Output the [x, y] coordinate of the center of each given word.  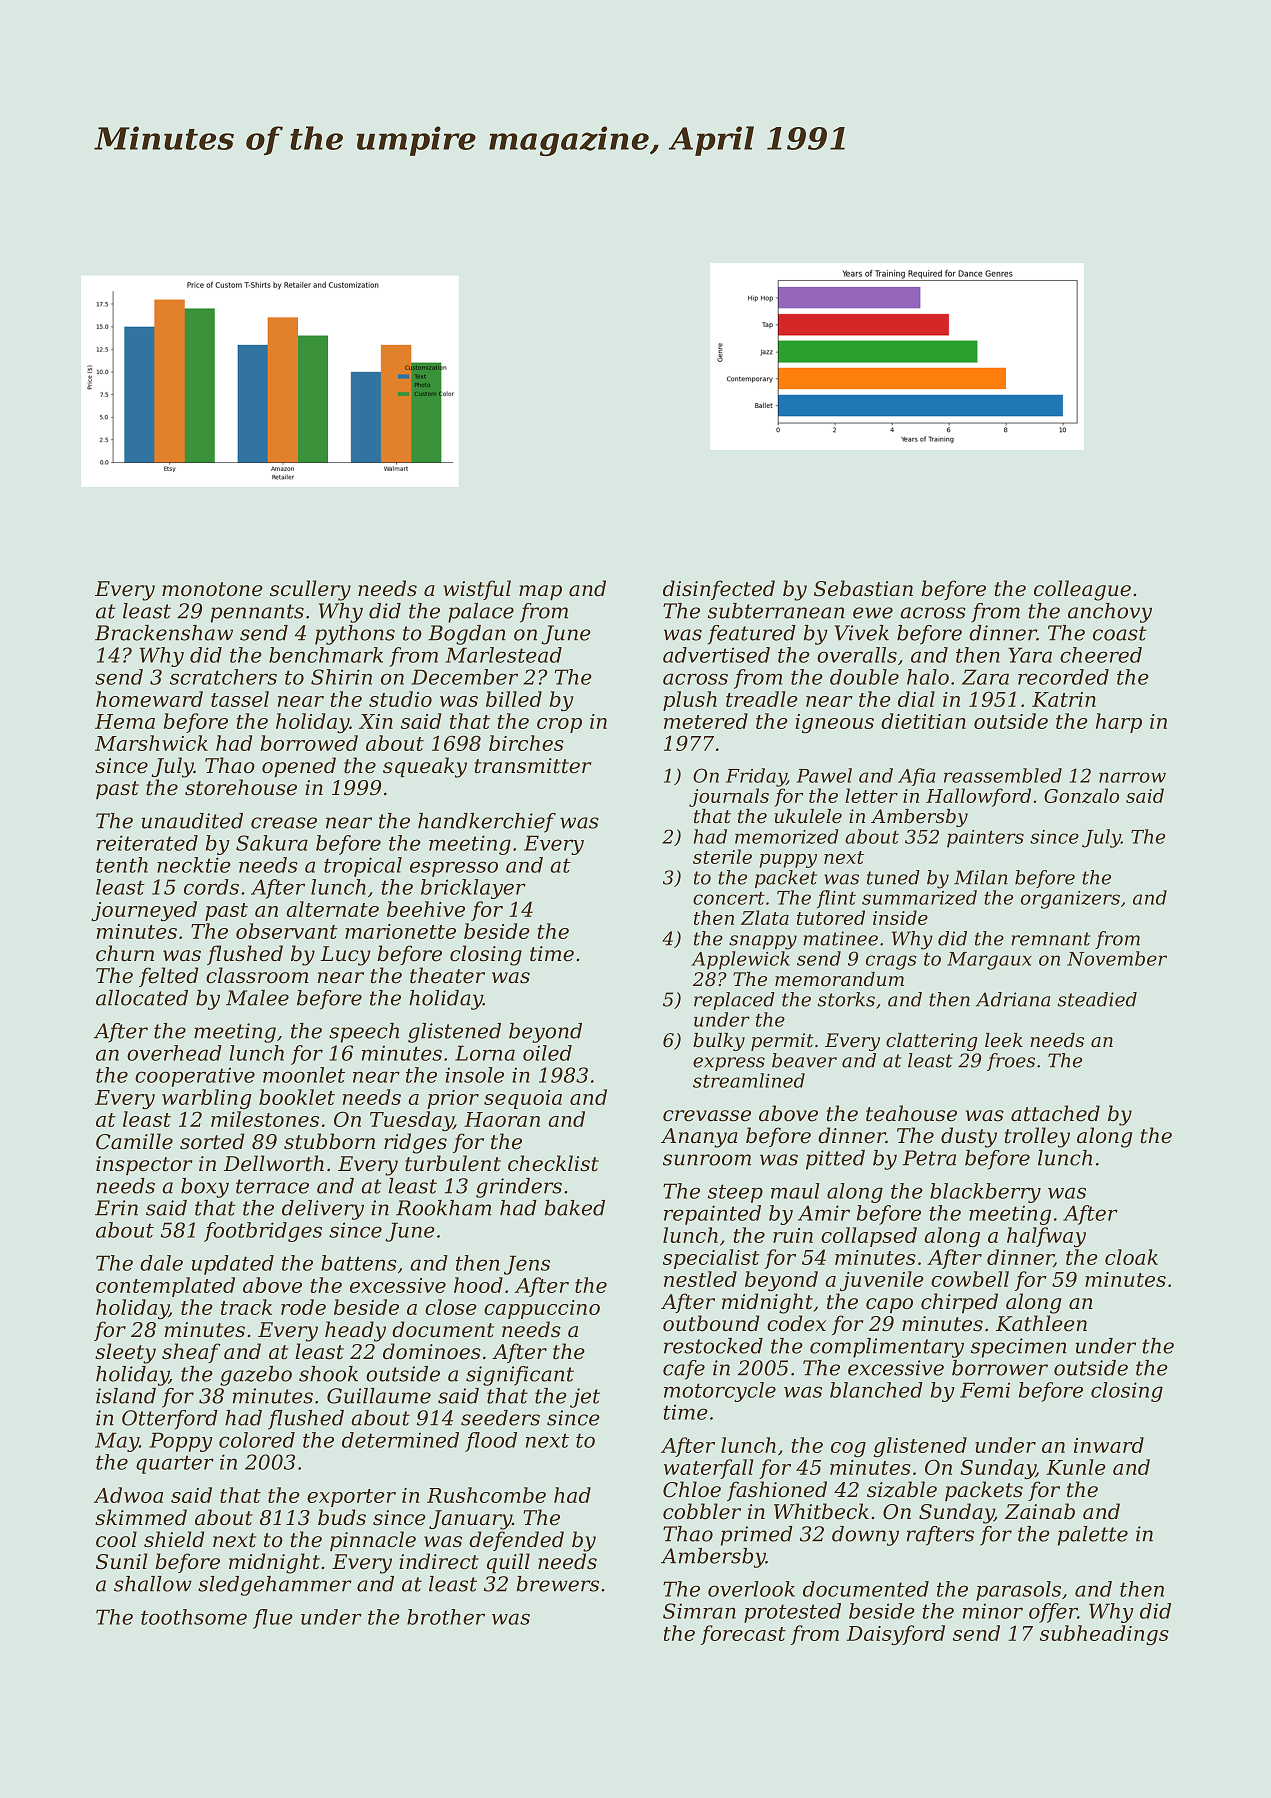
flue [273, 1619]
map [540, 592]
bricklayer [473, 889]
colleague [1082, 590]
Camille [134, 1141]
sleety [125, 1353]
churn [125, 953]
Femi [985, 1390]
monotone [212, 589]
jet [585, 1398]
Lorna [485, 1053]
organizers [1070, 900]
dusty [969, 1137]
